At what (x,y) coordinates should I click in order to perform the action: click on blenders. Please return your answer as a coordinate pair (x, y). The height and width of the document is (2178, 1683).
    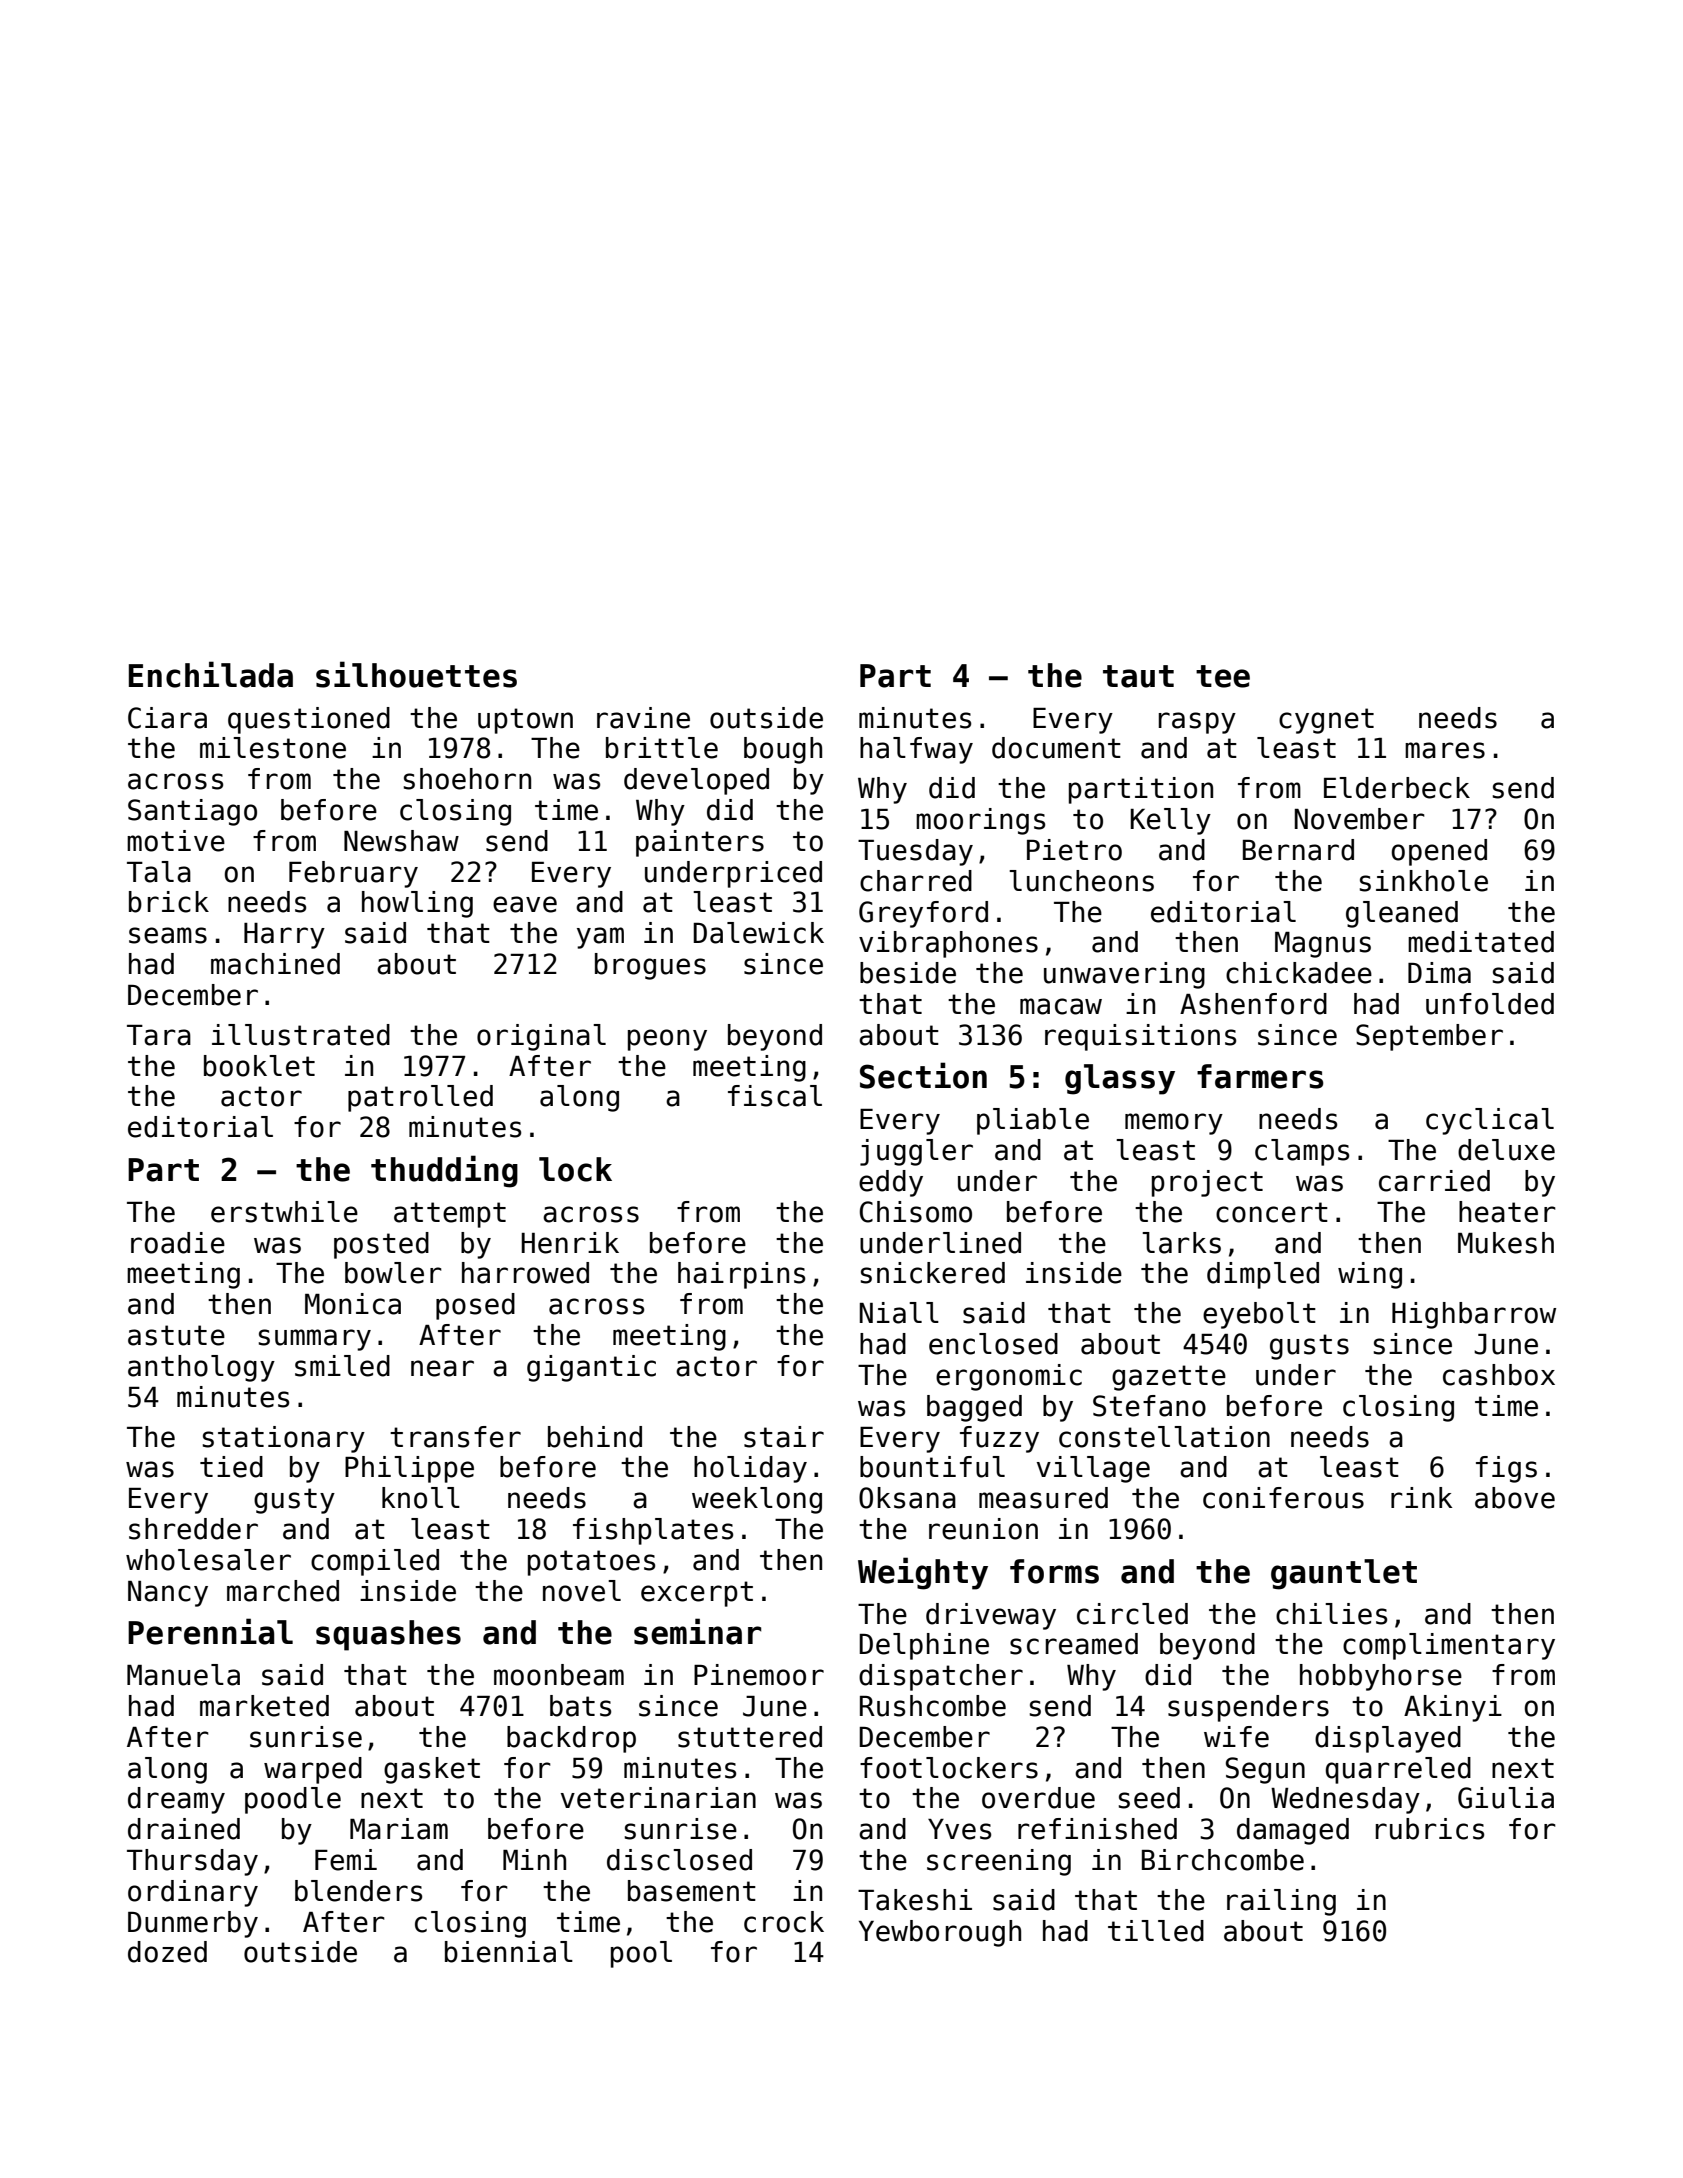
    Looking at the image, I should click on (358, 1891).
